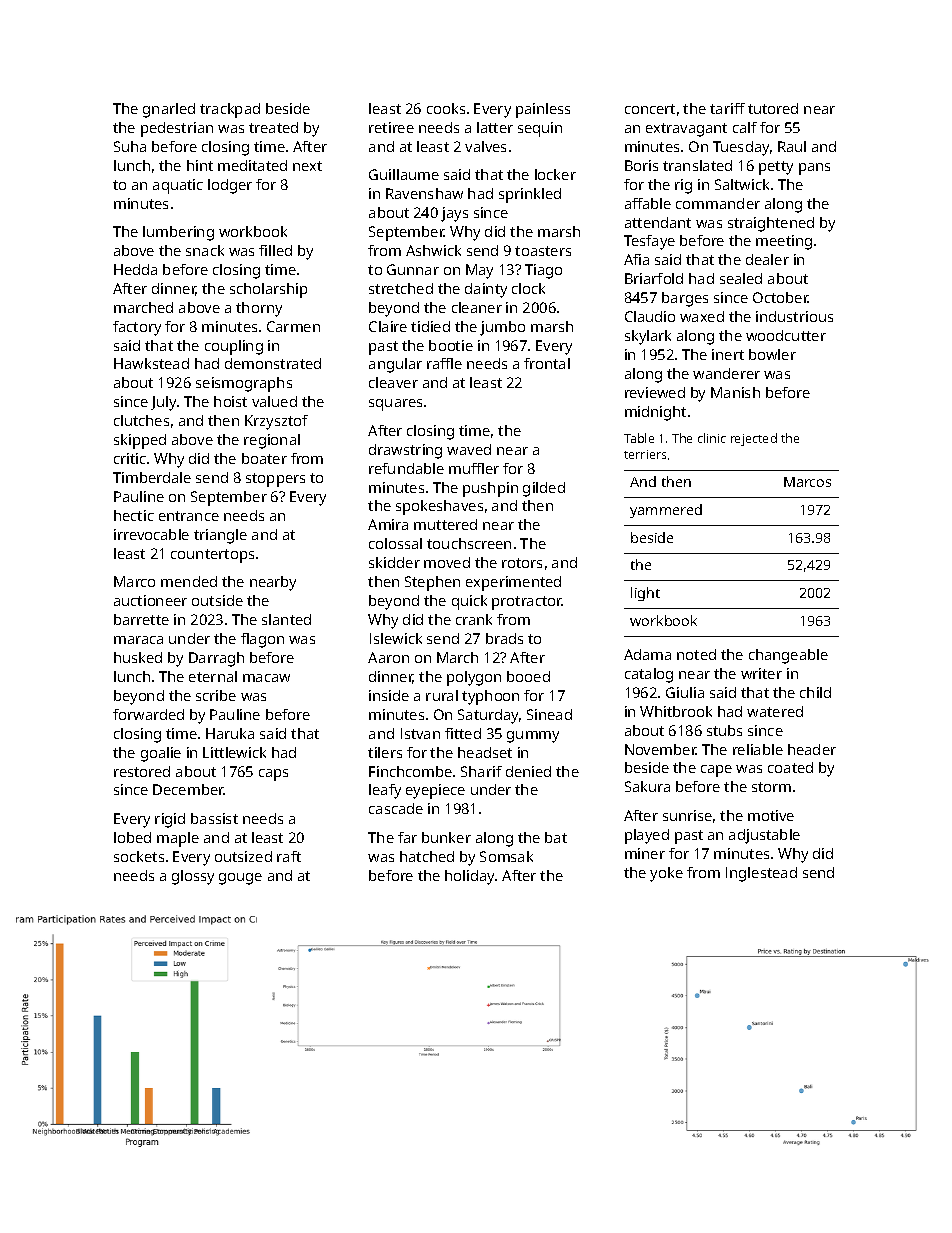 The height and width of the screenshot is (1233, 952). I want to click on frontal, so click(547, 363).
